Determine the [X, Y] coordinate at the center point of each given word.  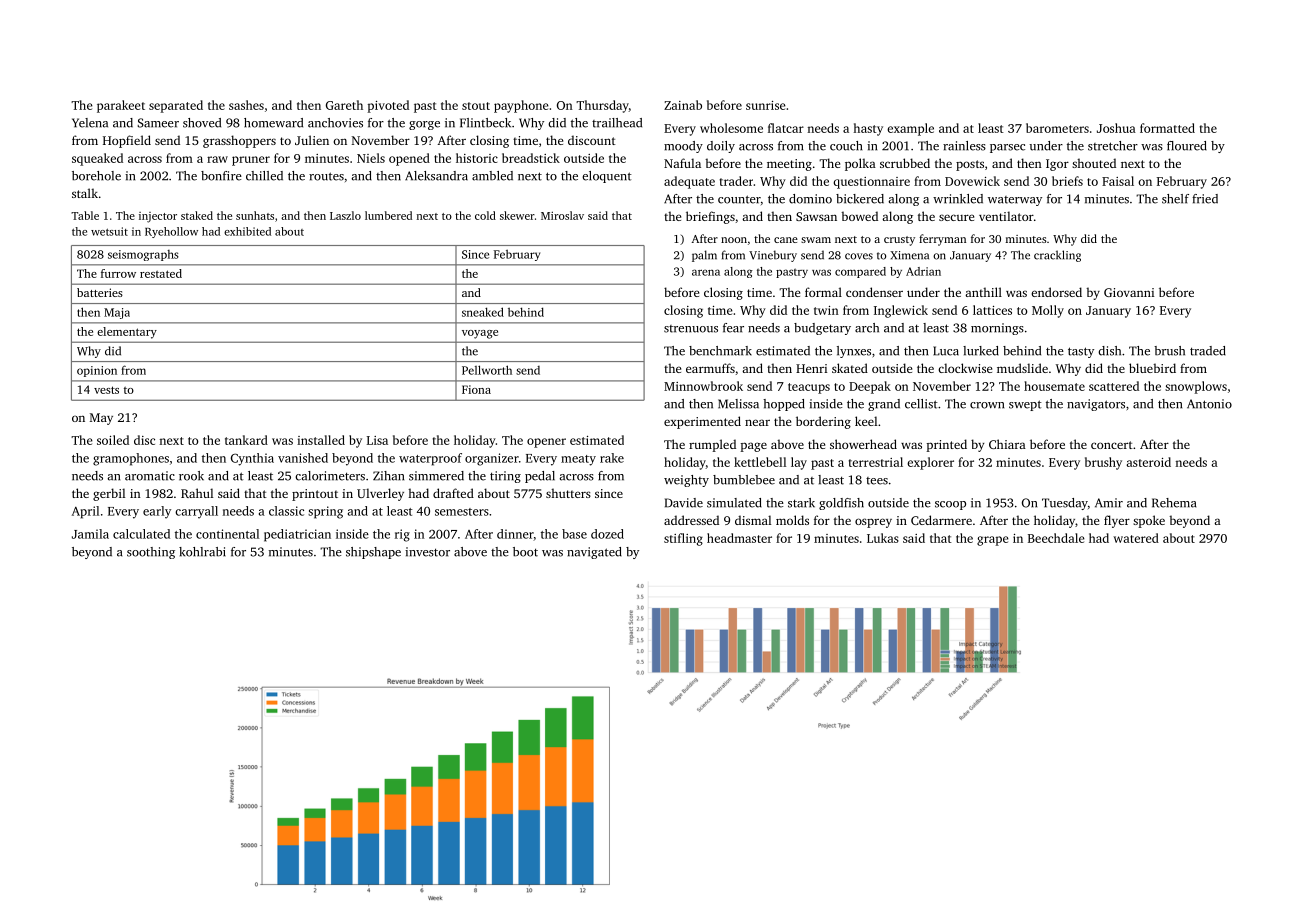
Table [85, 215]
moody [683, 147]
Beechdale [1056, 538]
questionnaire [871, 183]
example [910, 129]
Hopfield [127, 141]
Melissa [738, 404]
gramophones [131, 459]
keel [866, 421]
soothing [151, 553]
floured [1187, 146]
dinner [515, 535]
